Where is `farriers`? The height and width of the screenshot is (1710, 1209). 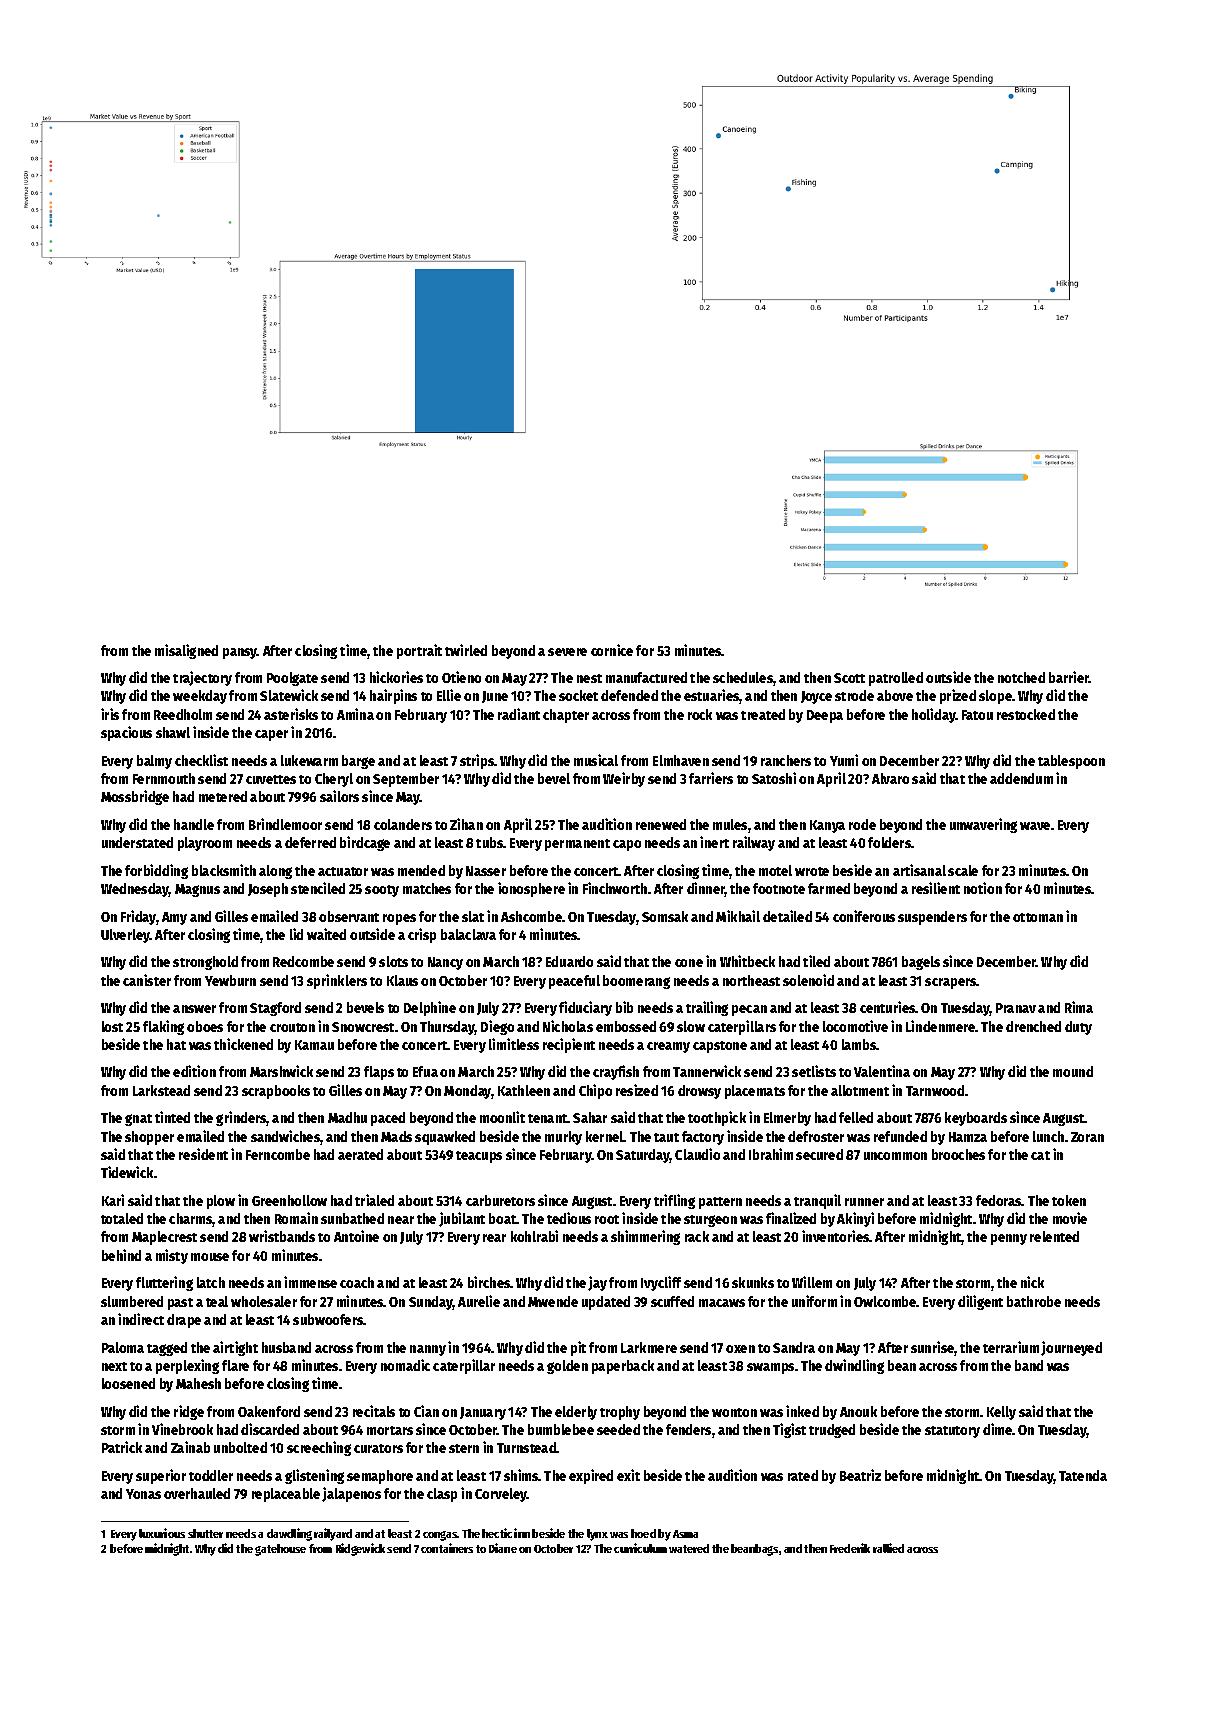 farriers is located at coordinates (711, 778).
